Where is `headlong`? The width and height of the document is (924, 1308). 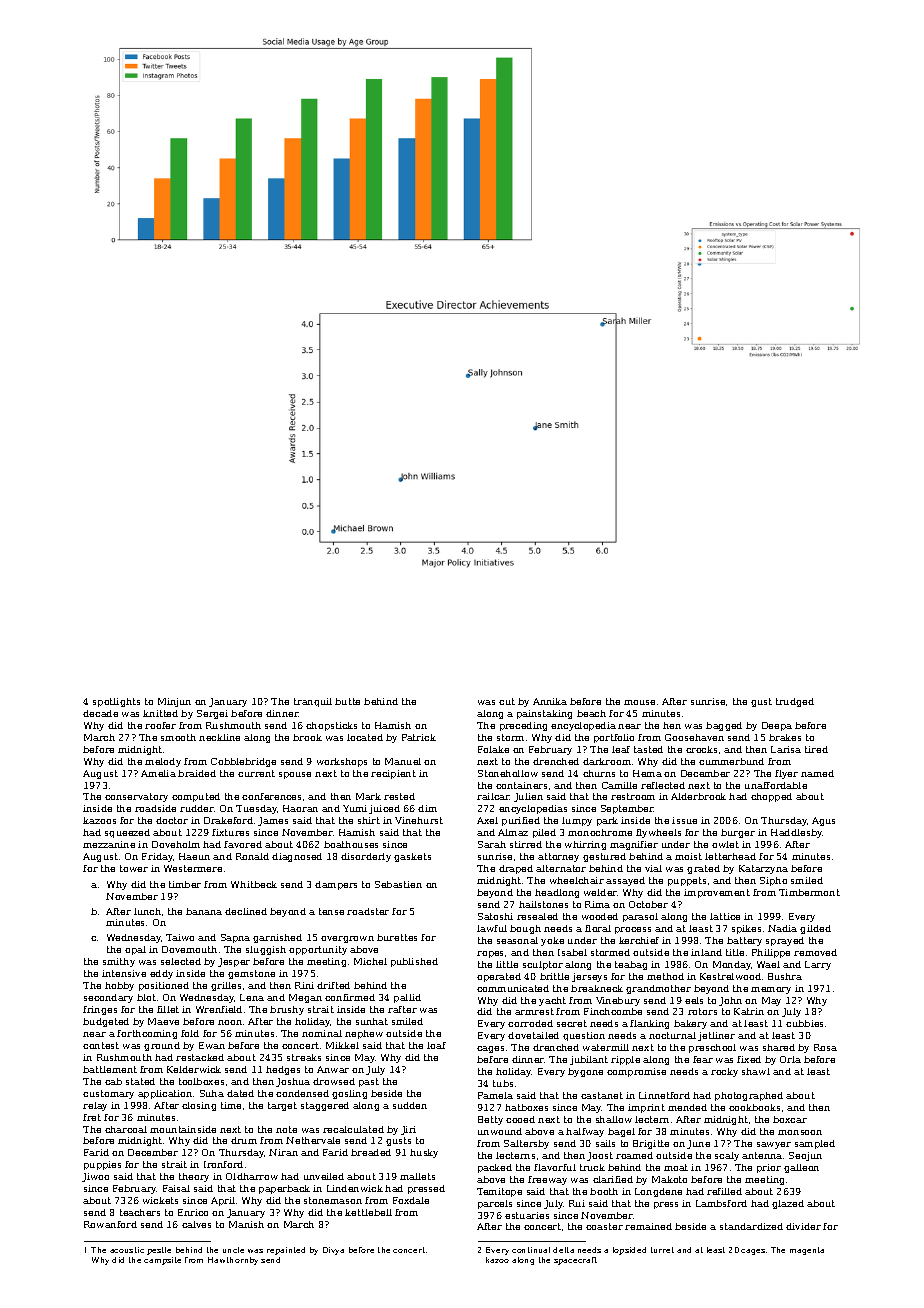
headlong is located at coordinates (557, 893).
